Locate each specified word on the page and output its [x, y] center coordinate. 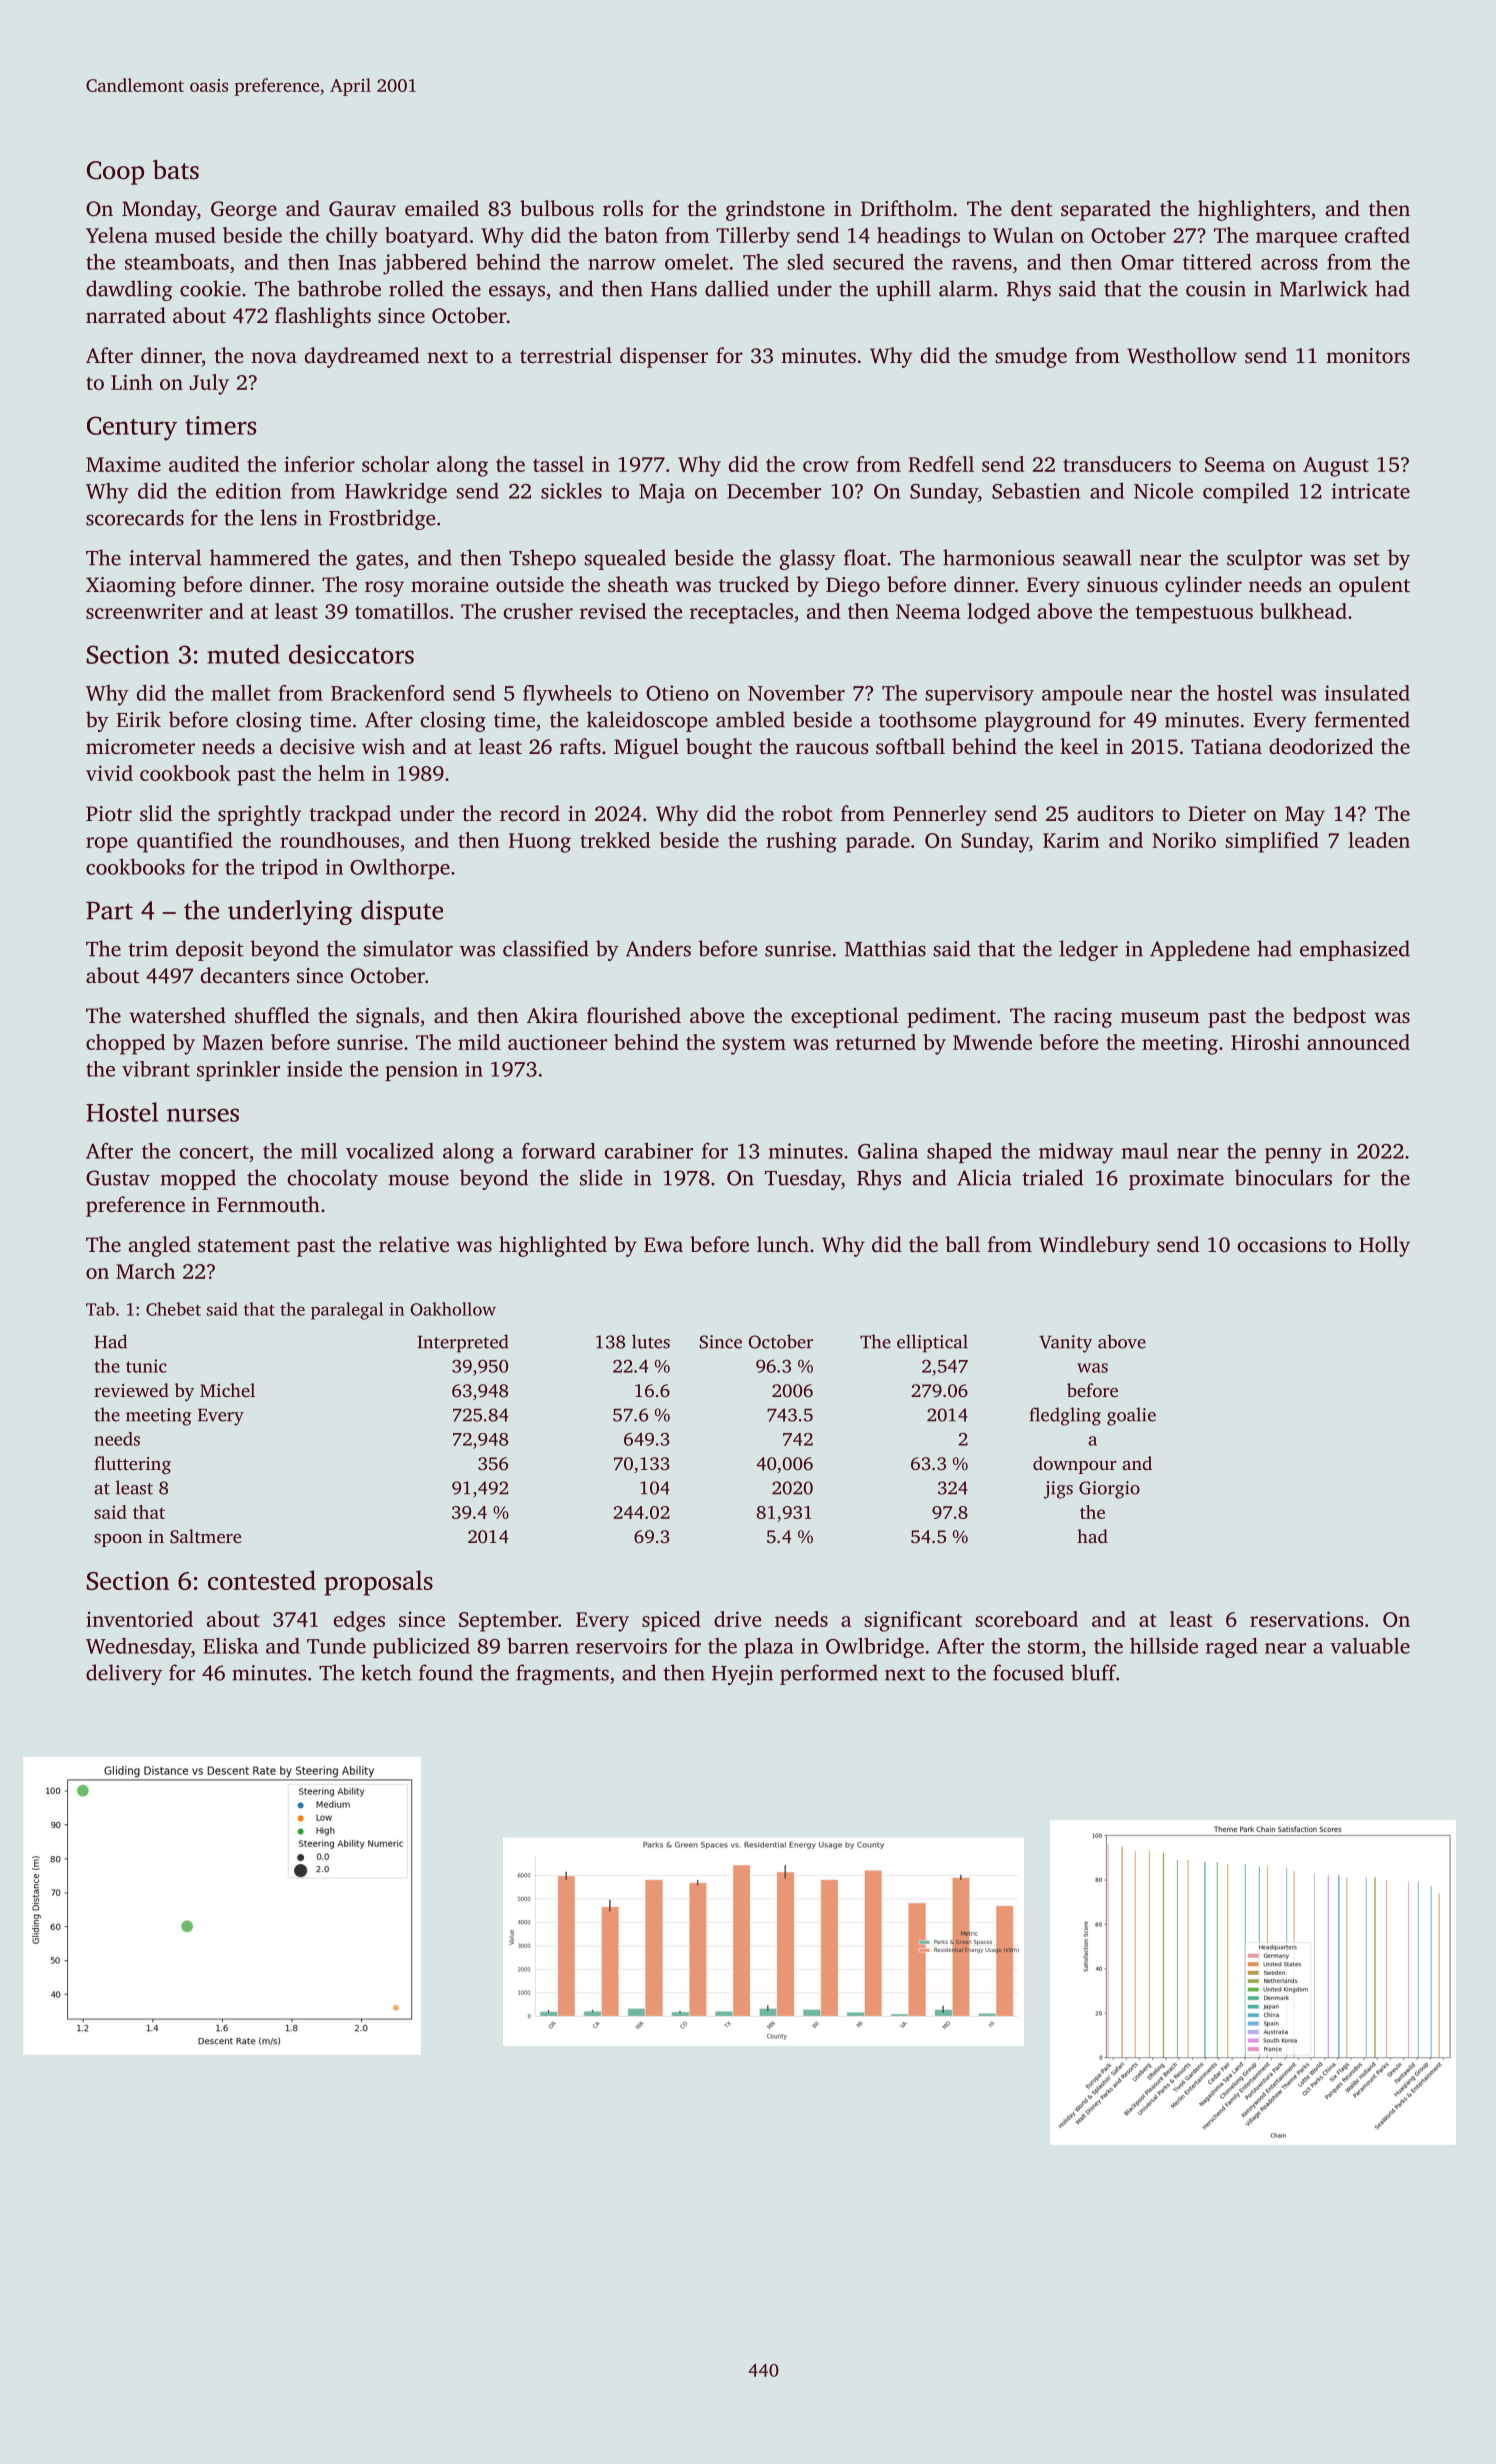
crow [826, 466]
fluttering [132, 1465]
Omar [1147, 262]
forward [559, 1150]
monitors [1368, 355]
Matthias [885, 948]
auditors [1115, 813]
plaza [769, 1647]
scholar [395, 464]
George [244, 211]
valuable [1370, 1646]
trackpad [350, 815]
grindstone [775, 210]
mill [319, 1151]
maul [1145, 1151]
